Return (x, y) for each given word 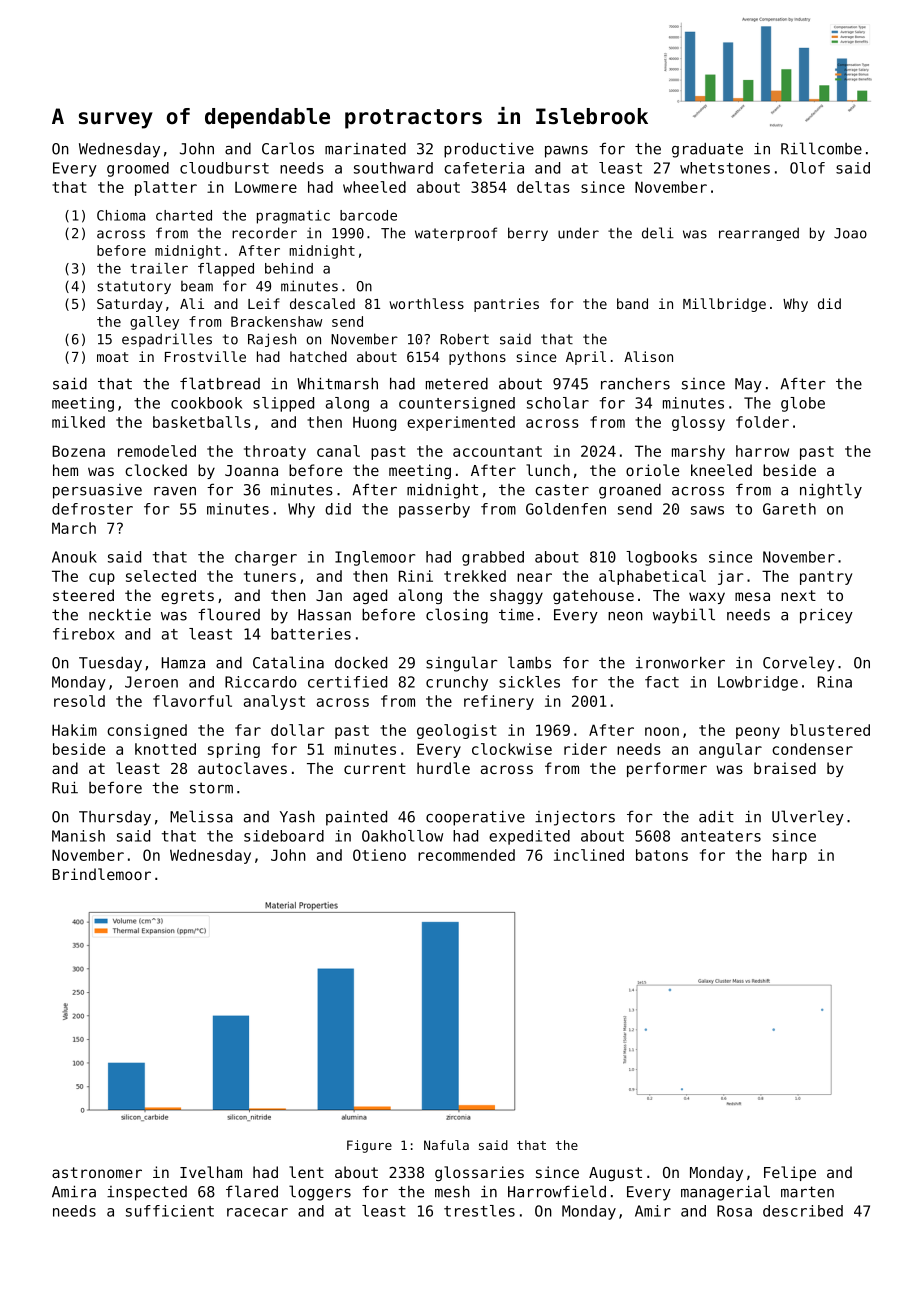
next (798, 595)
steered (83, 595)
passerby (434, 510)
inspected (147, 1193)
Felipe (790, 1173)
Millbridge (724, 305)
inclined (589, 855)
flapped (226, 270)
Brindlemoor (101, 874)
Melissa (201, 816)
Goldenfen (566, 509)
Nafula (446, 1145)
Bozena (78, 451)
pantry (826, 578)
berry (528, 234)
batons (662, 855)
